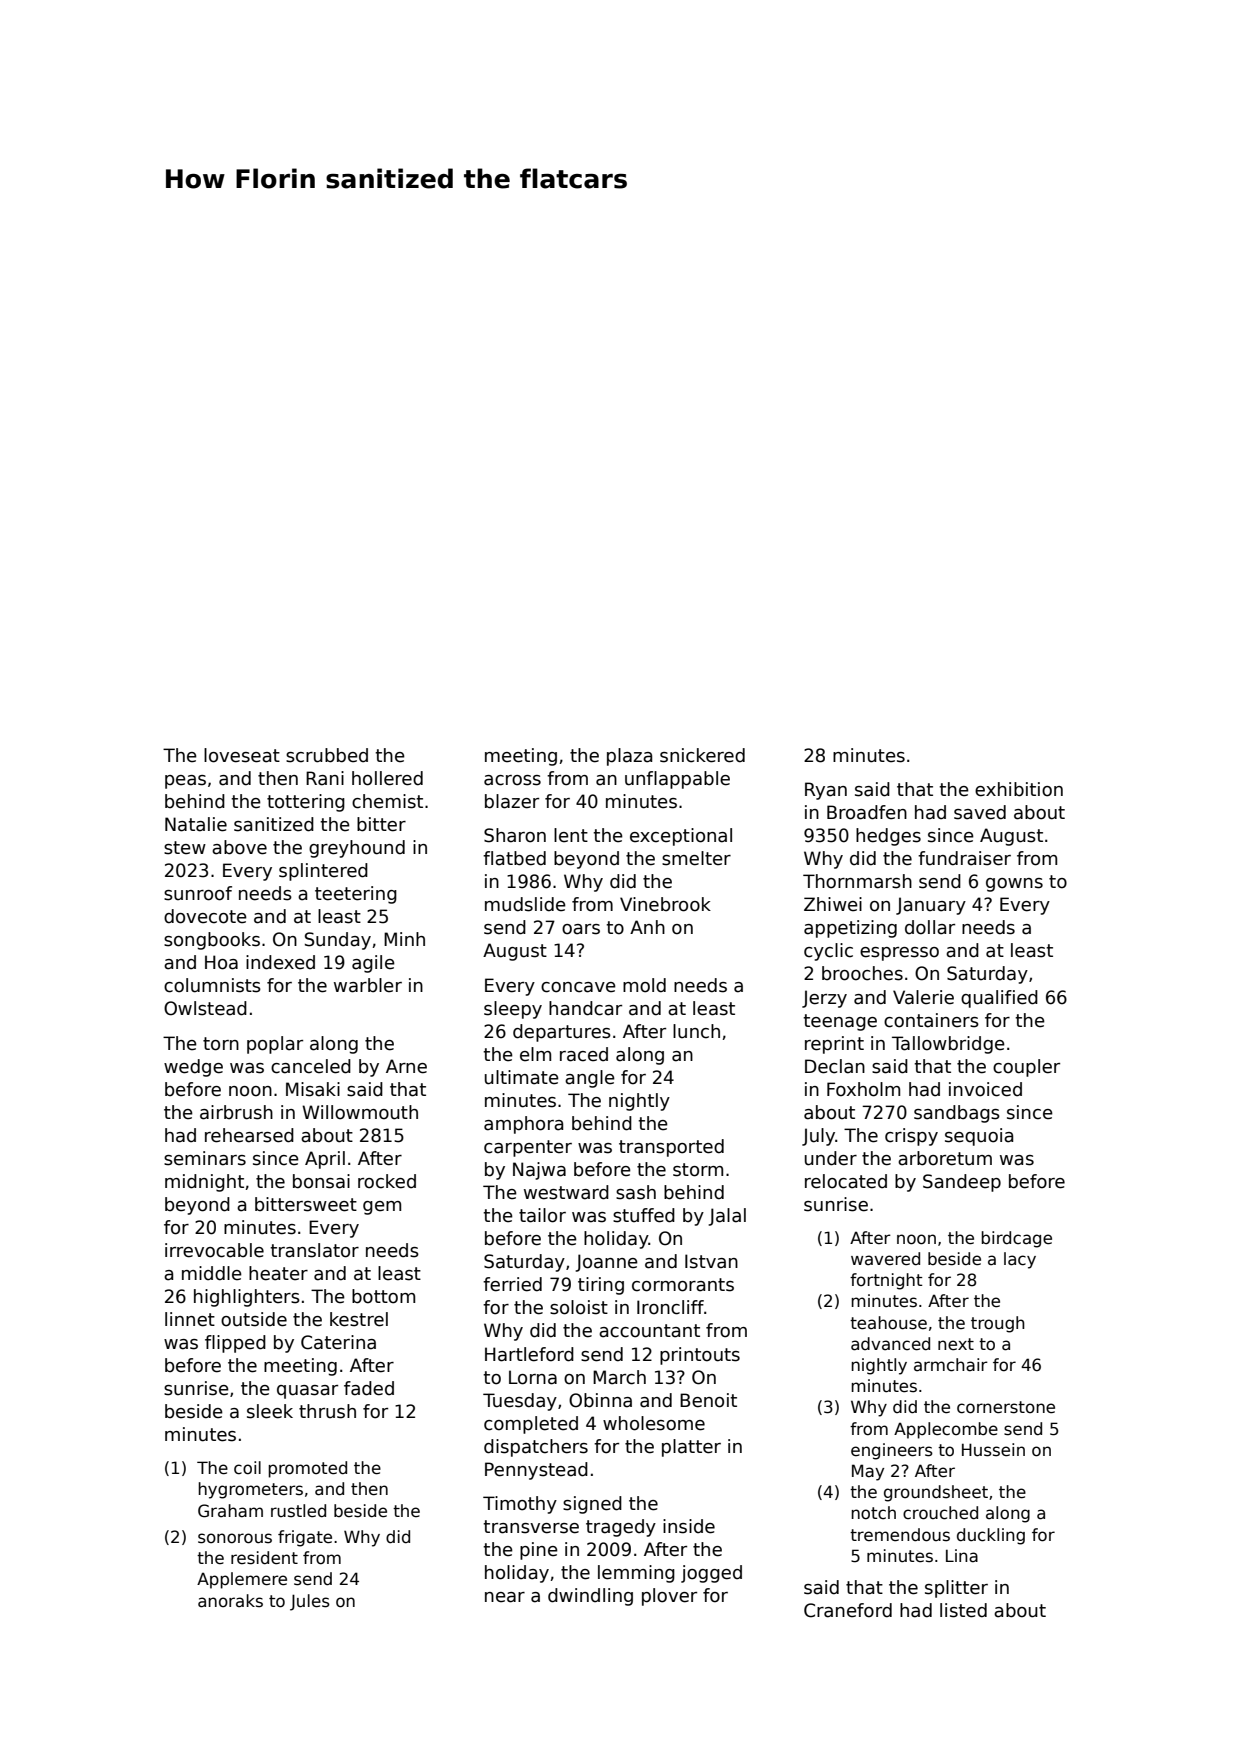  Describe the element at coordinates (230, 1601) in the image. I see `anoraks` at that location.
